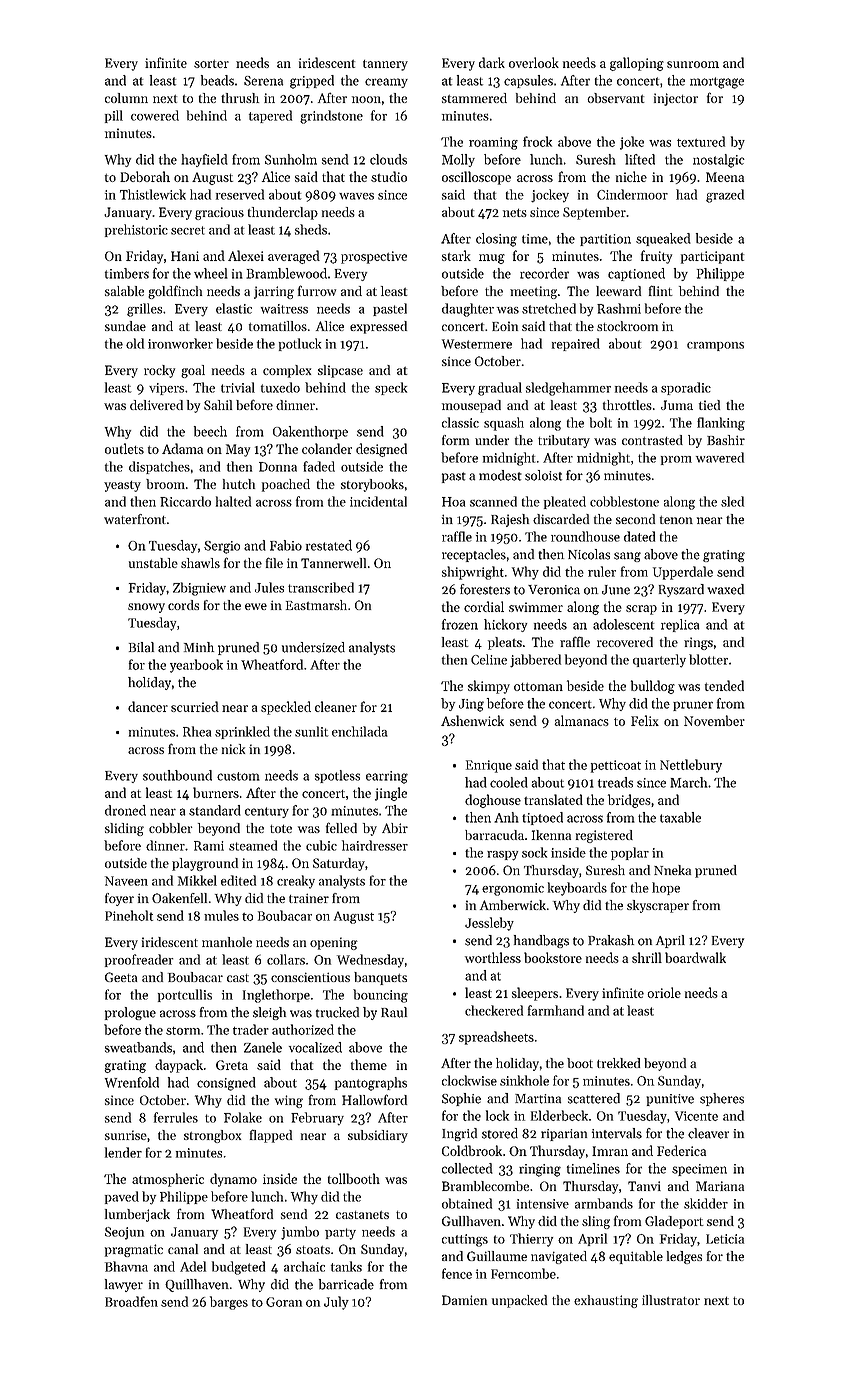  I want to click on sorter, so click(211, 64).
